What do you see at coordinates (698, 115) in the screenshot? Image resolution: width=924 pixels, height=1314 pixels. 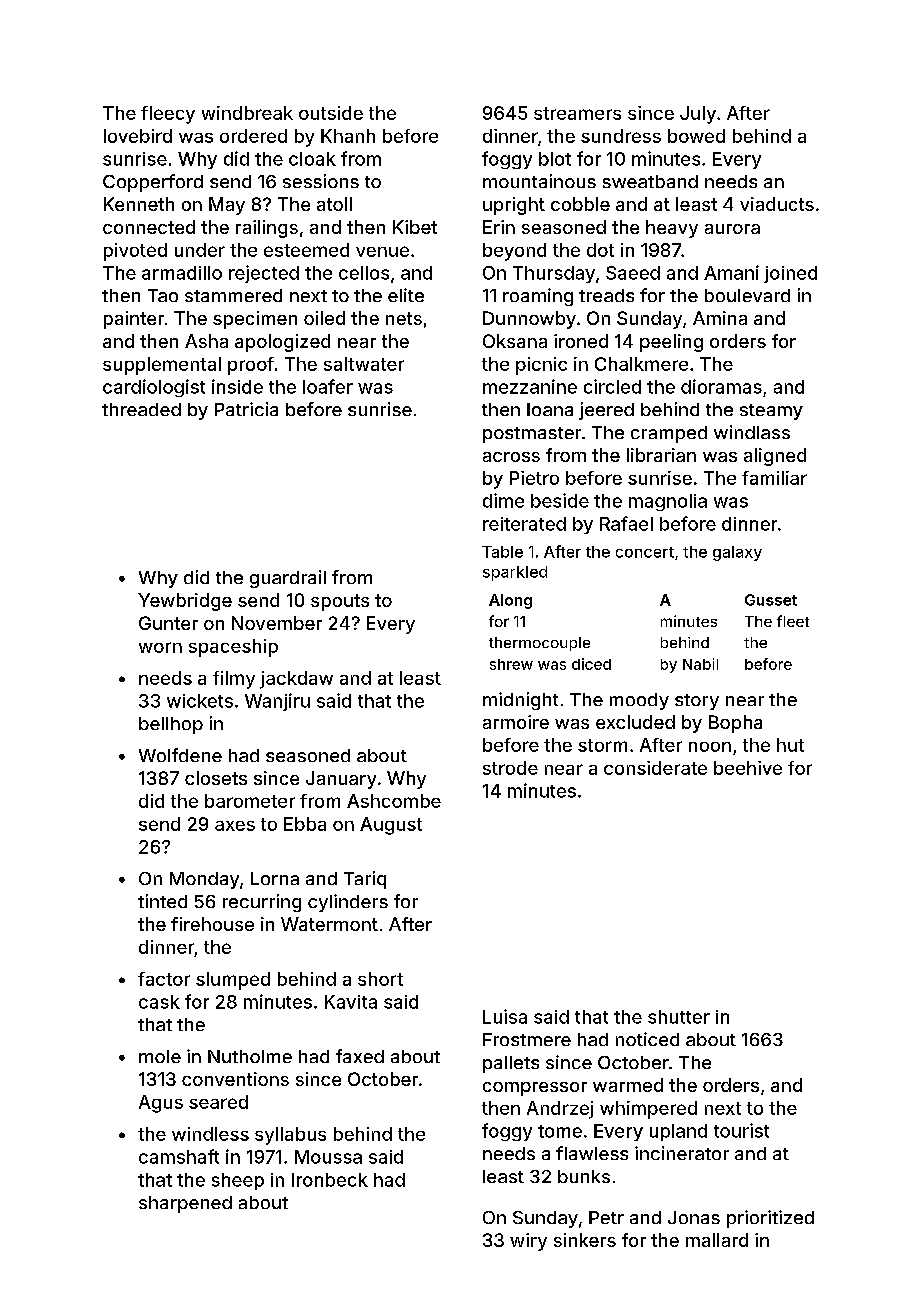 I see `July` at bounding box center [698, 115].
